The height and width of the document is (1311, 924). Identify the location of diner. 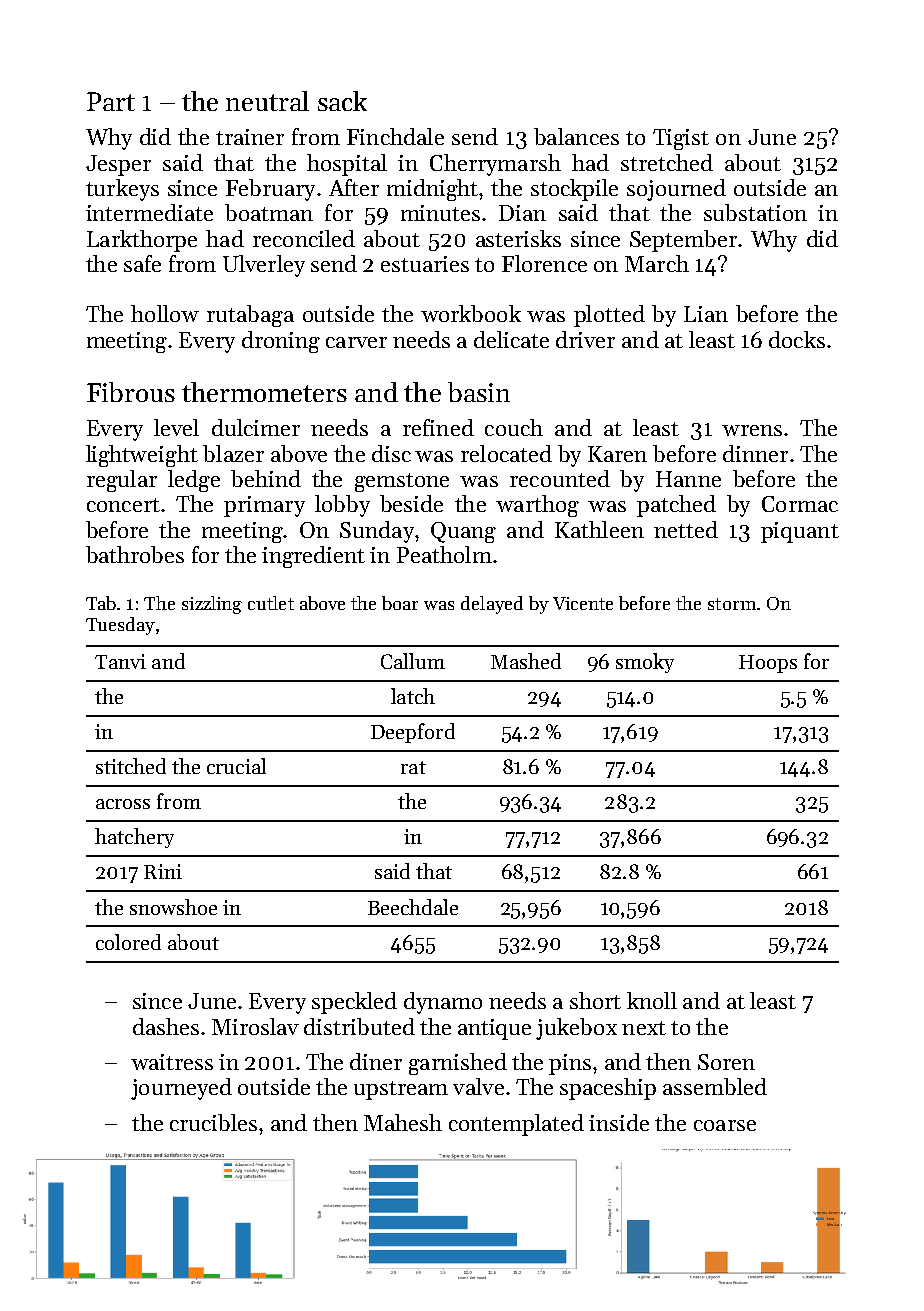
(376, 1061).
